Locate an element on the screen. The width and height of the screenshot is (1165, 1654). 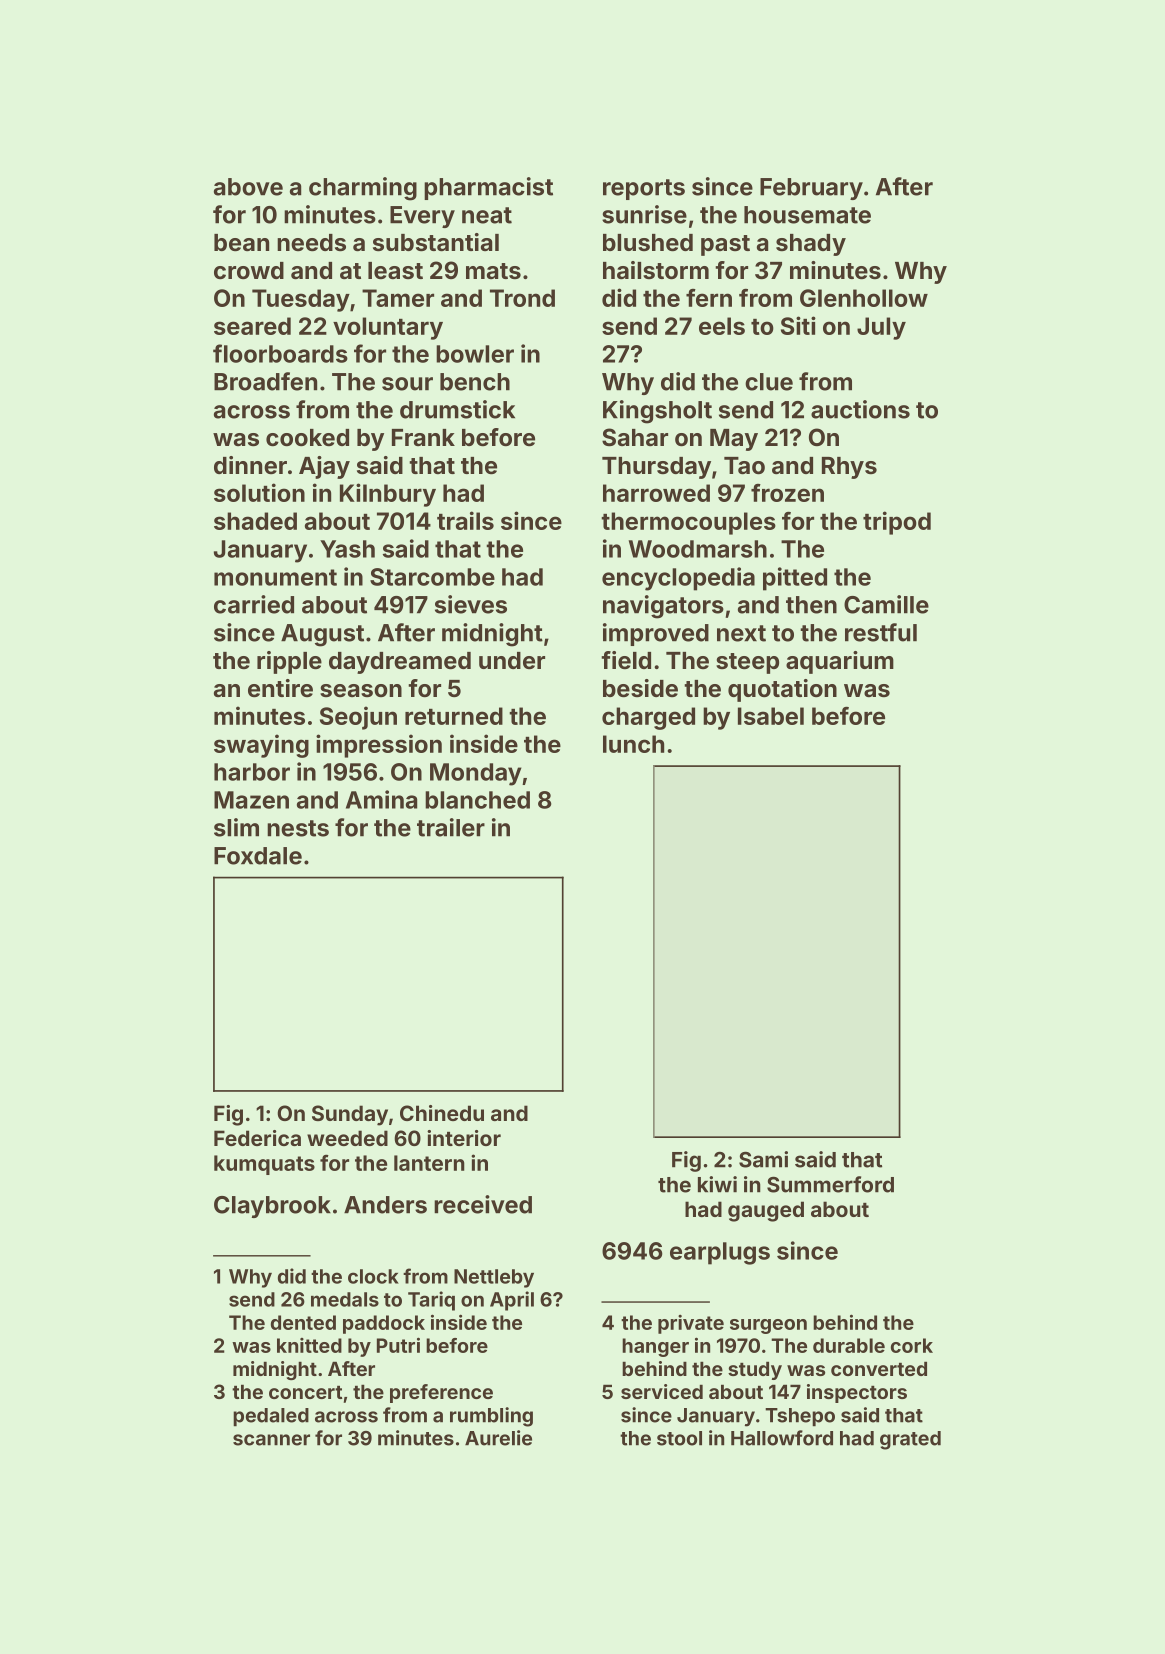
Putri is located at coordinates (398, 1345).
